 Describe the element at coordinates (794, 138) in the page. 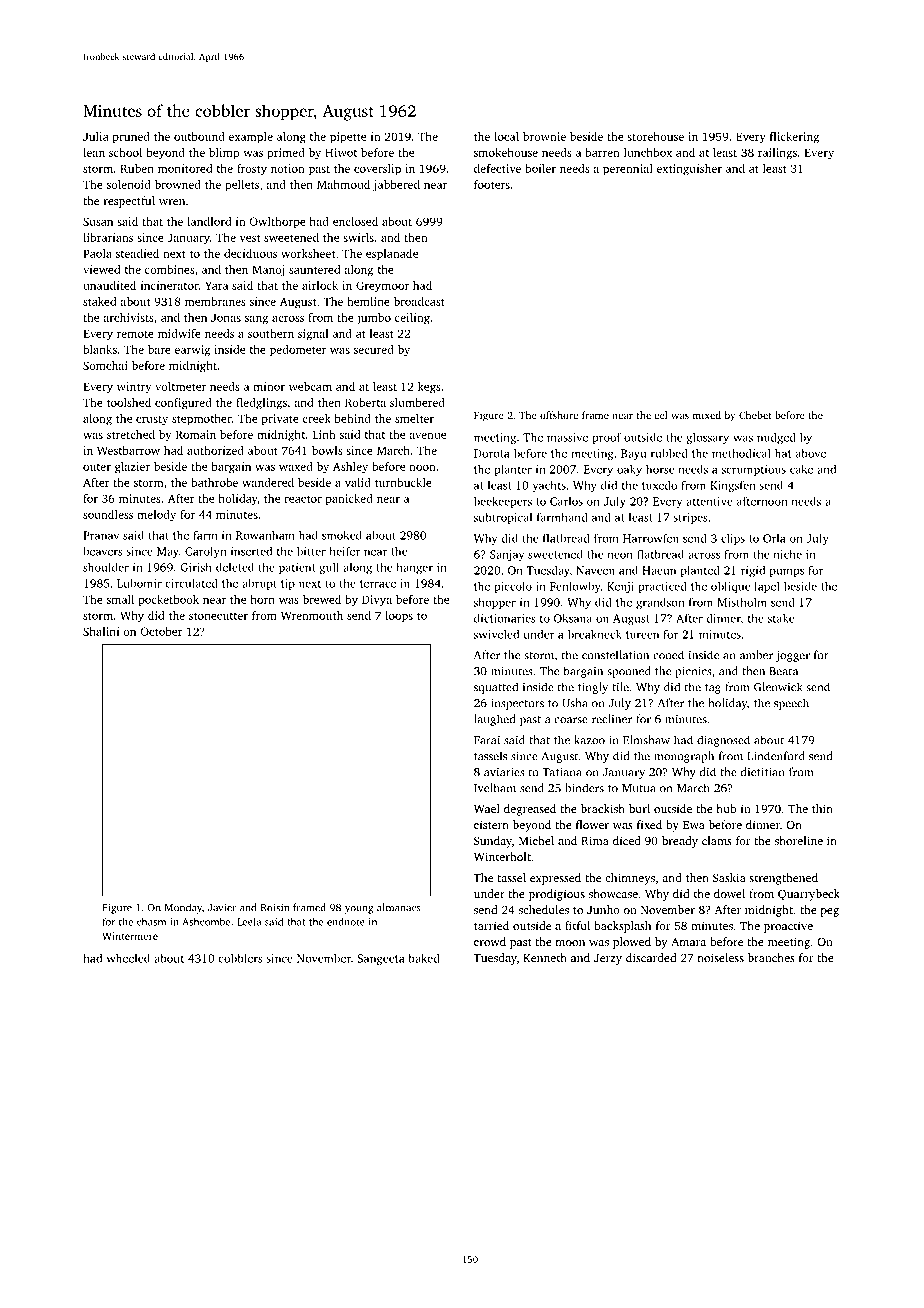

I see `flickering` at that location.
